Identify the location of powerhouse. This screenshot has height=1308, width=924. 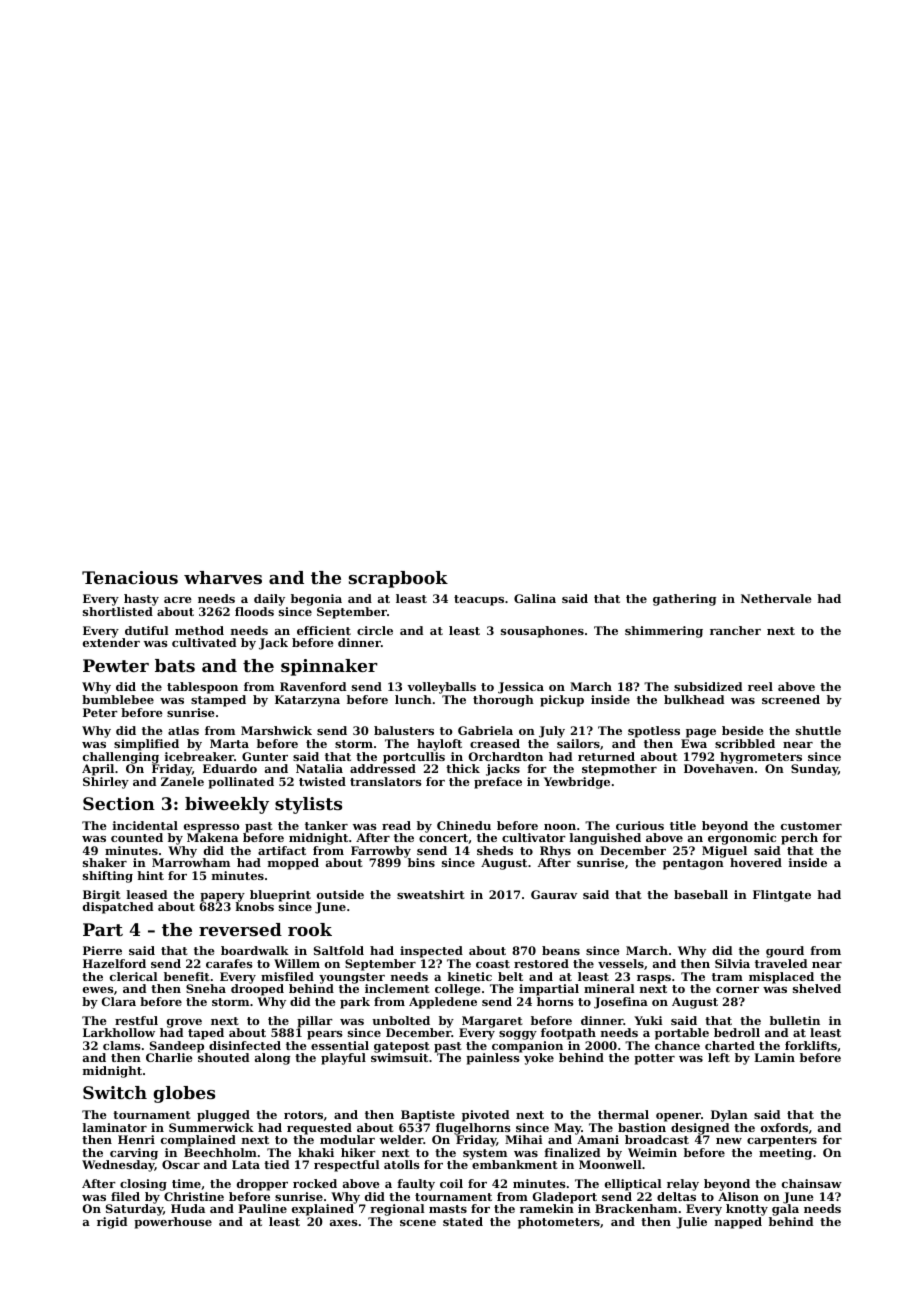
(173, 1223).
